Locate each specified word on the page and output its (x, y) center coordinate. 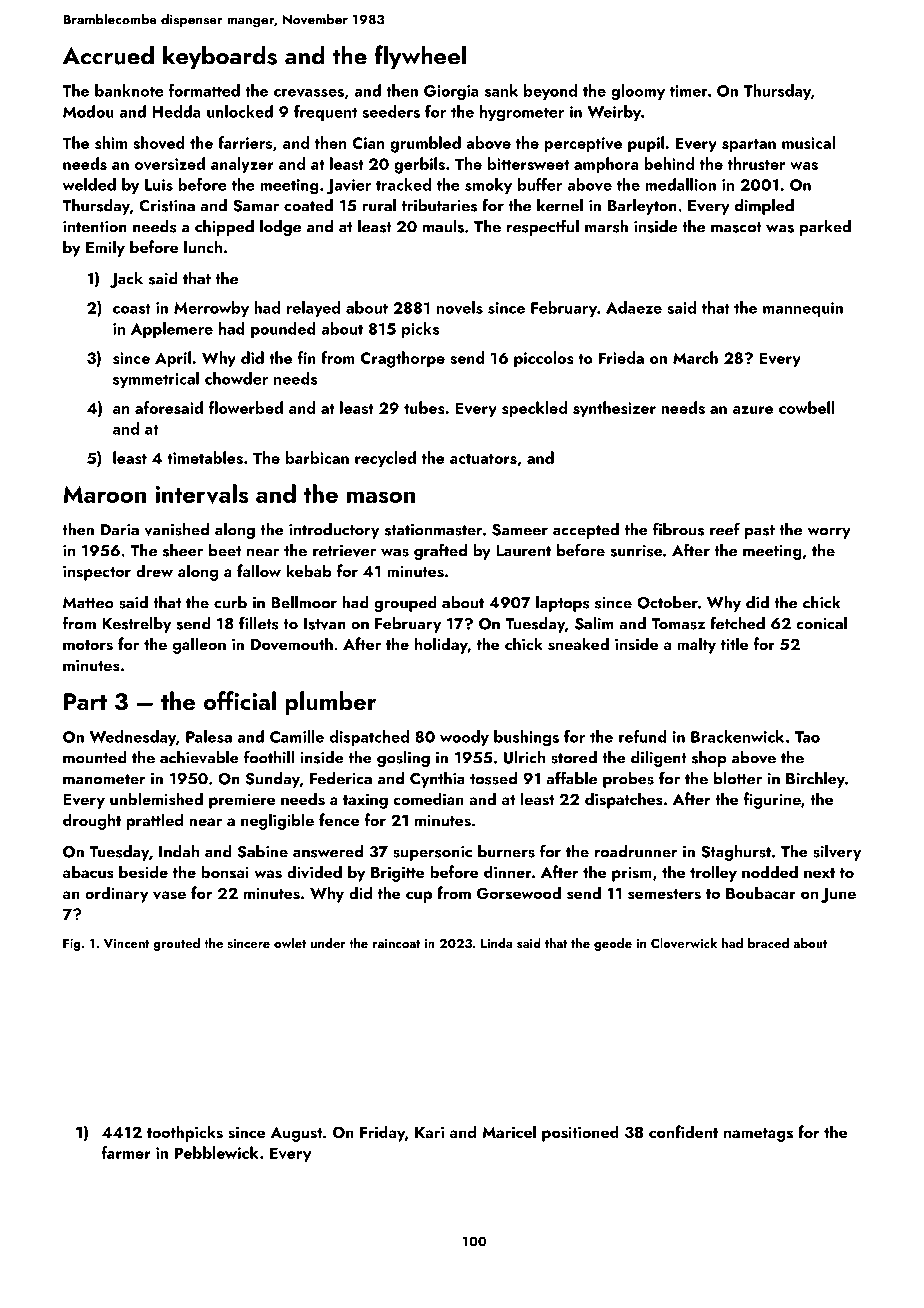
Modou (88, 111)
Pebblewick (216, 1152)
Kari (429, 1132)
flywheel (420, 57)
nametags (758, 1135)
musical (808, 142)
